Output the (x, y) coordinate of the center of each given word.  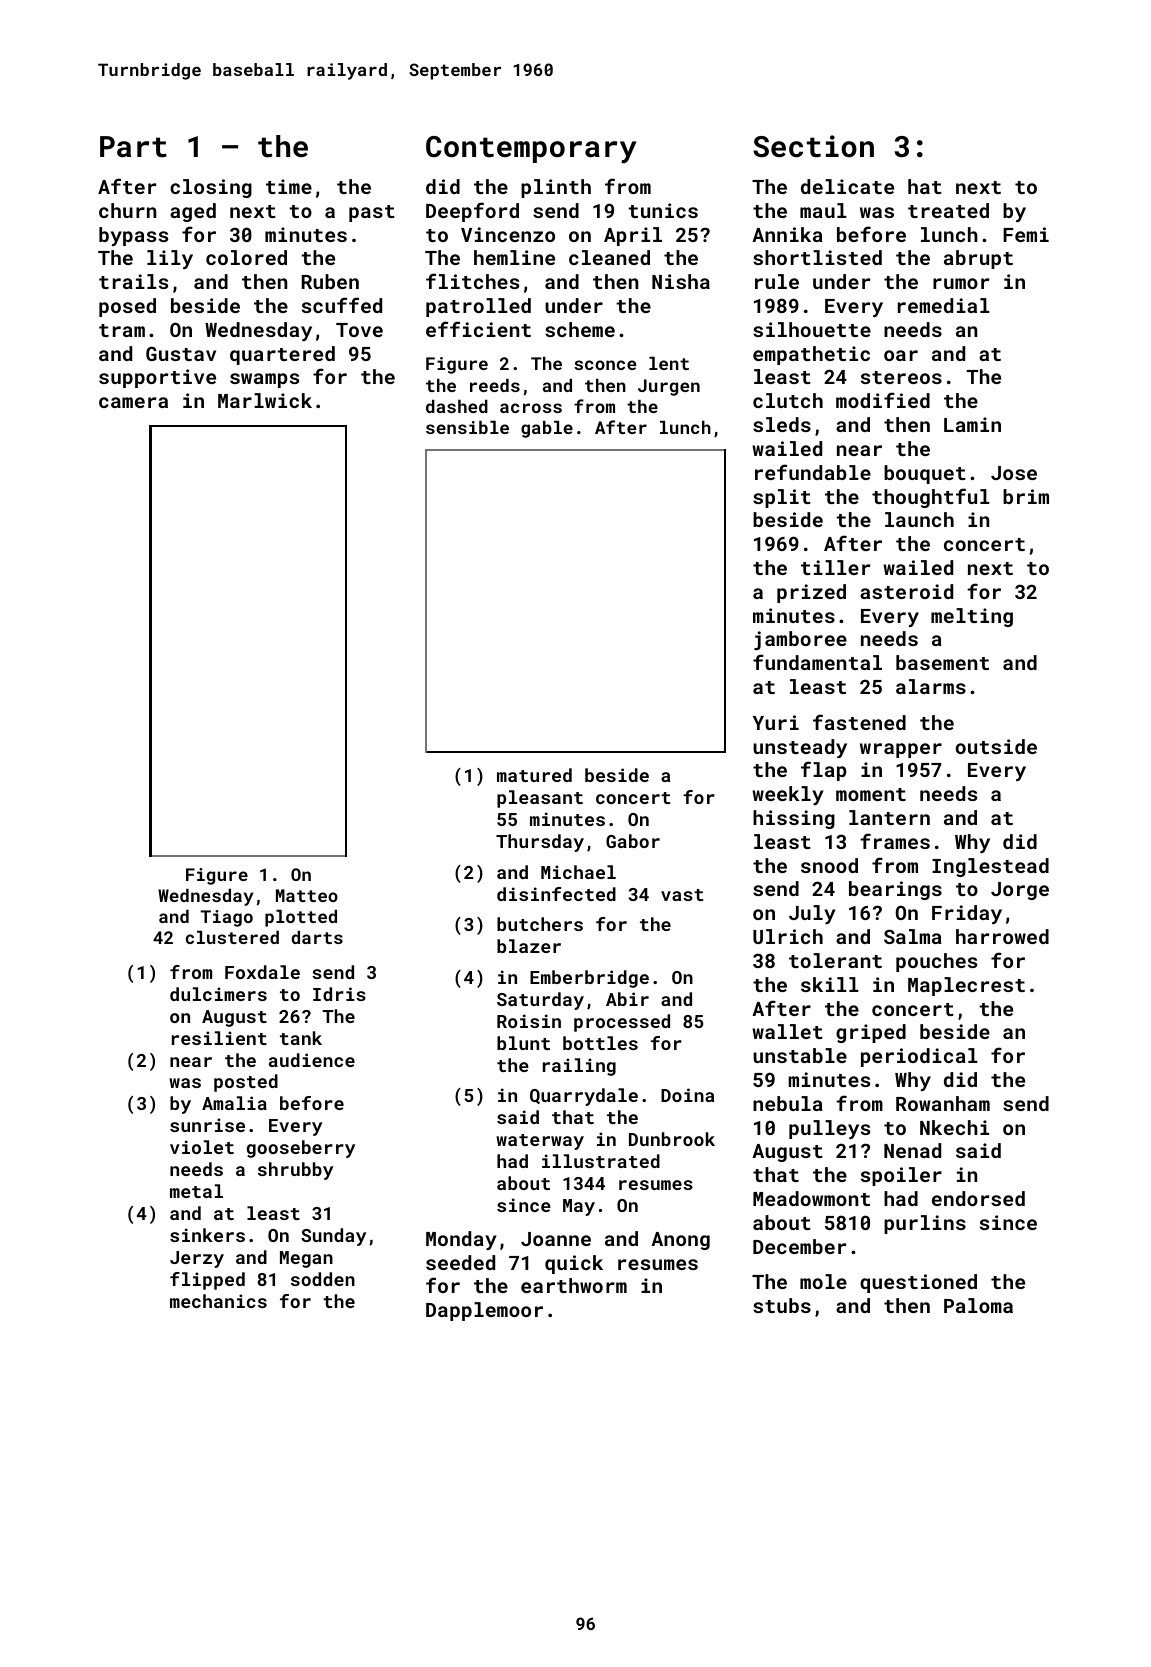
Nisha (681, 281)
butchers (540, 924)
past (372, 213)
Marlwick (265, 400)
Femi (1026, 234)
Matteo (307, 895)
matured (534, 775)
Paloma (978, 1305)
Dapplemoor (484, 1311)
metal (196, 1191)
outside (996, 746)
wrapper (901, 750)
